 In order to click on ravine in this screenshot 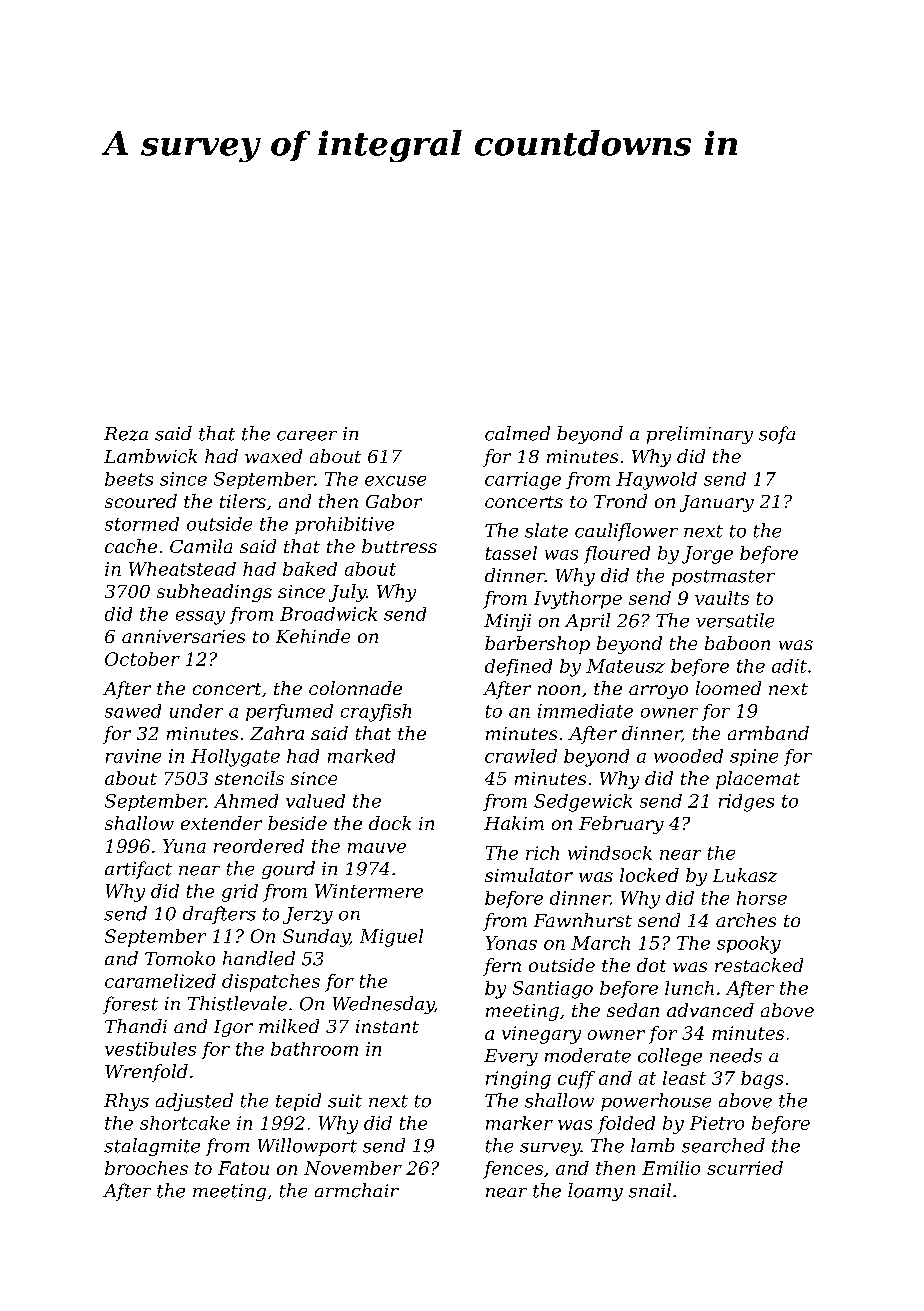, I will do `click(133, 756)`.
